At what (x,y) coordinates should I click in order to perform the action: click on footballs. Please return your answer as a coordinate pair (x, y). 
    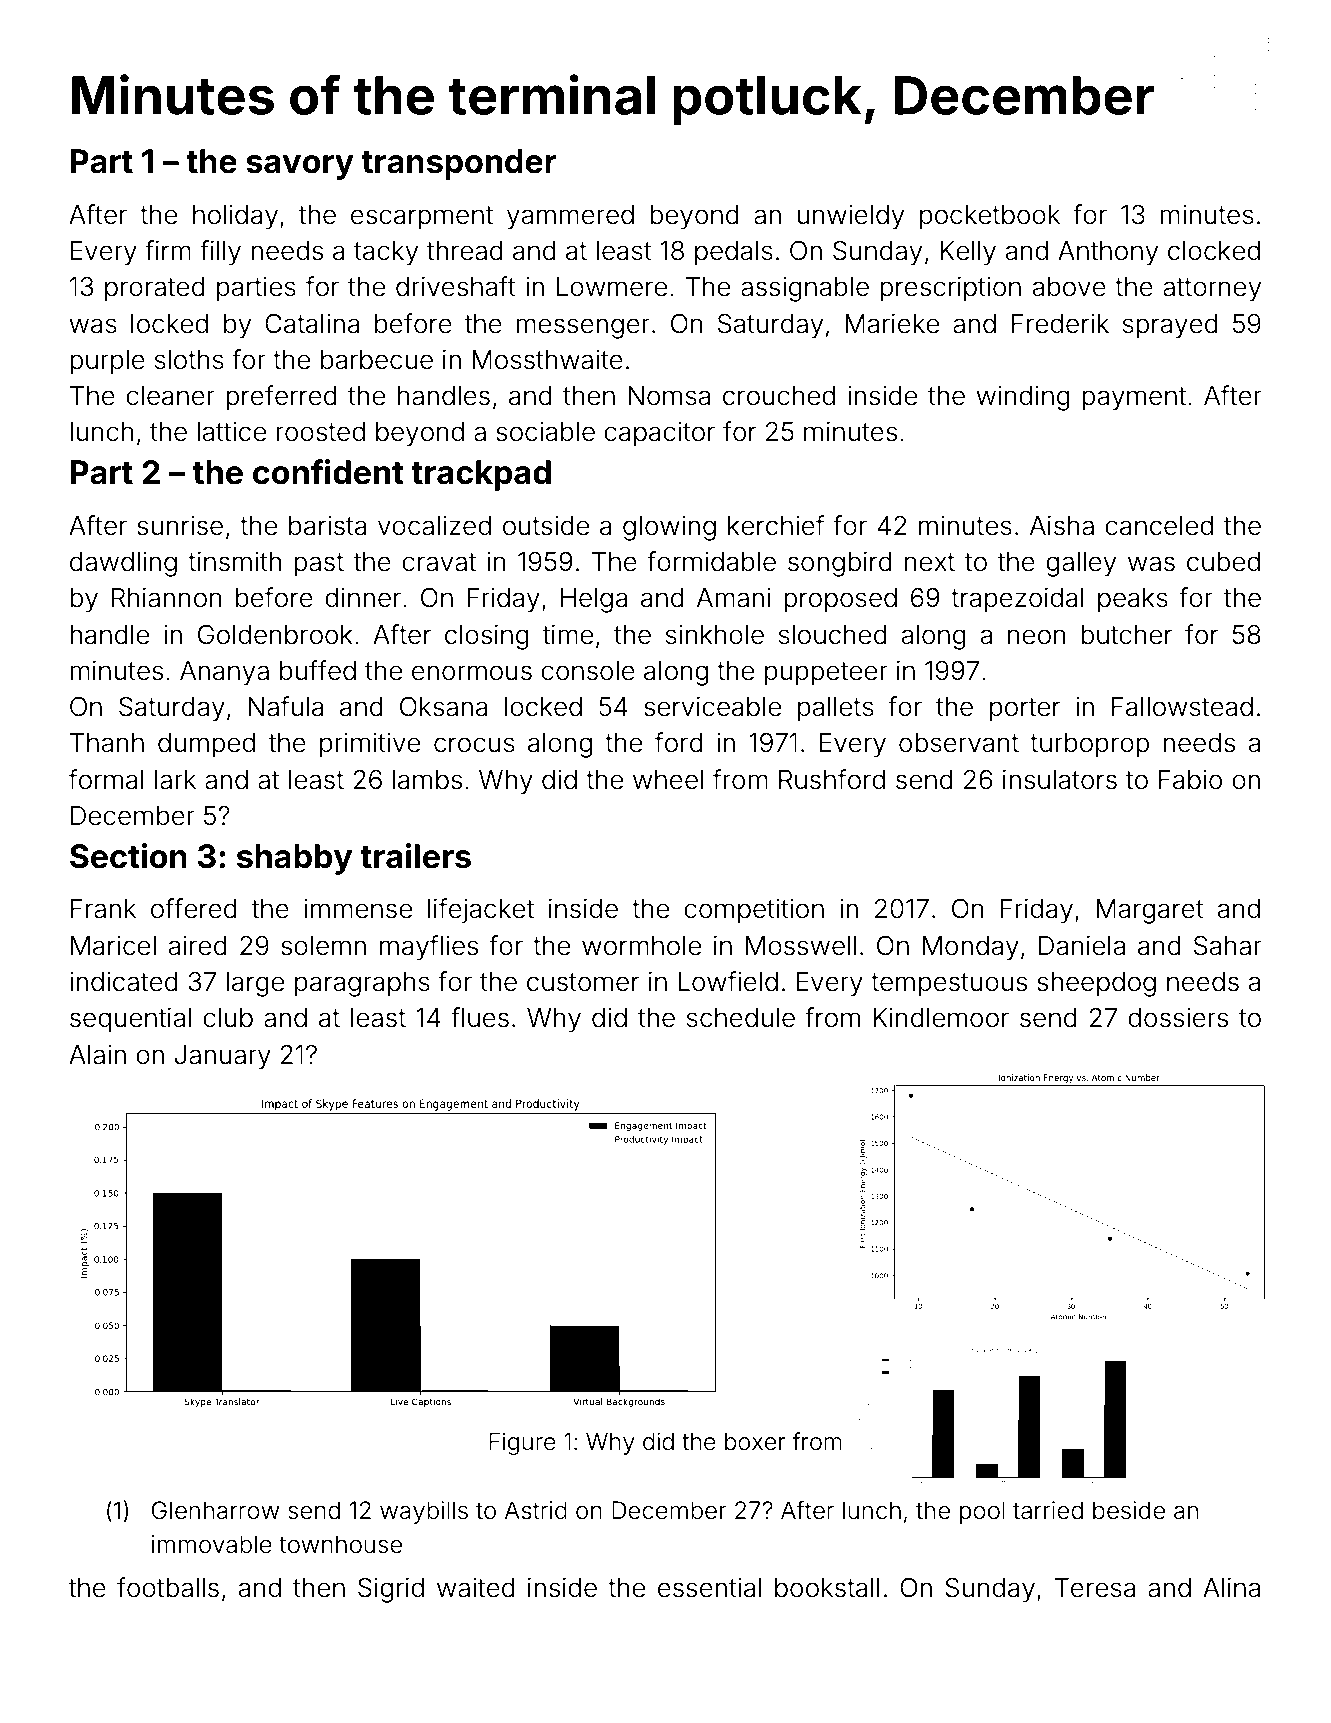
    Looking at the image, I should click on (168, 1587).
